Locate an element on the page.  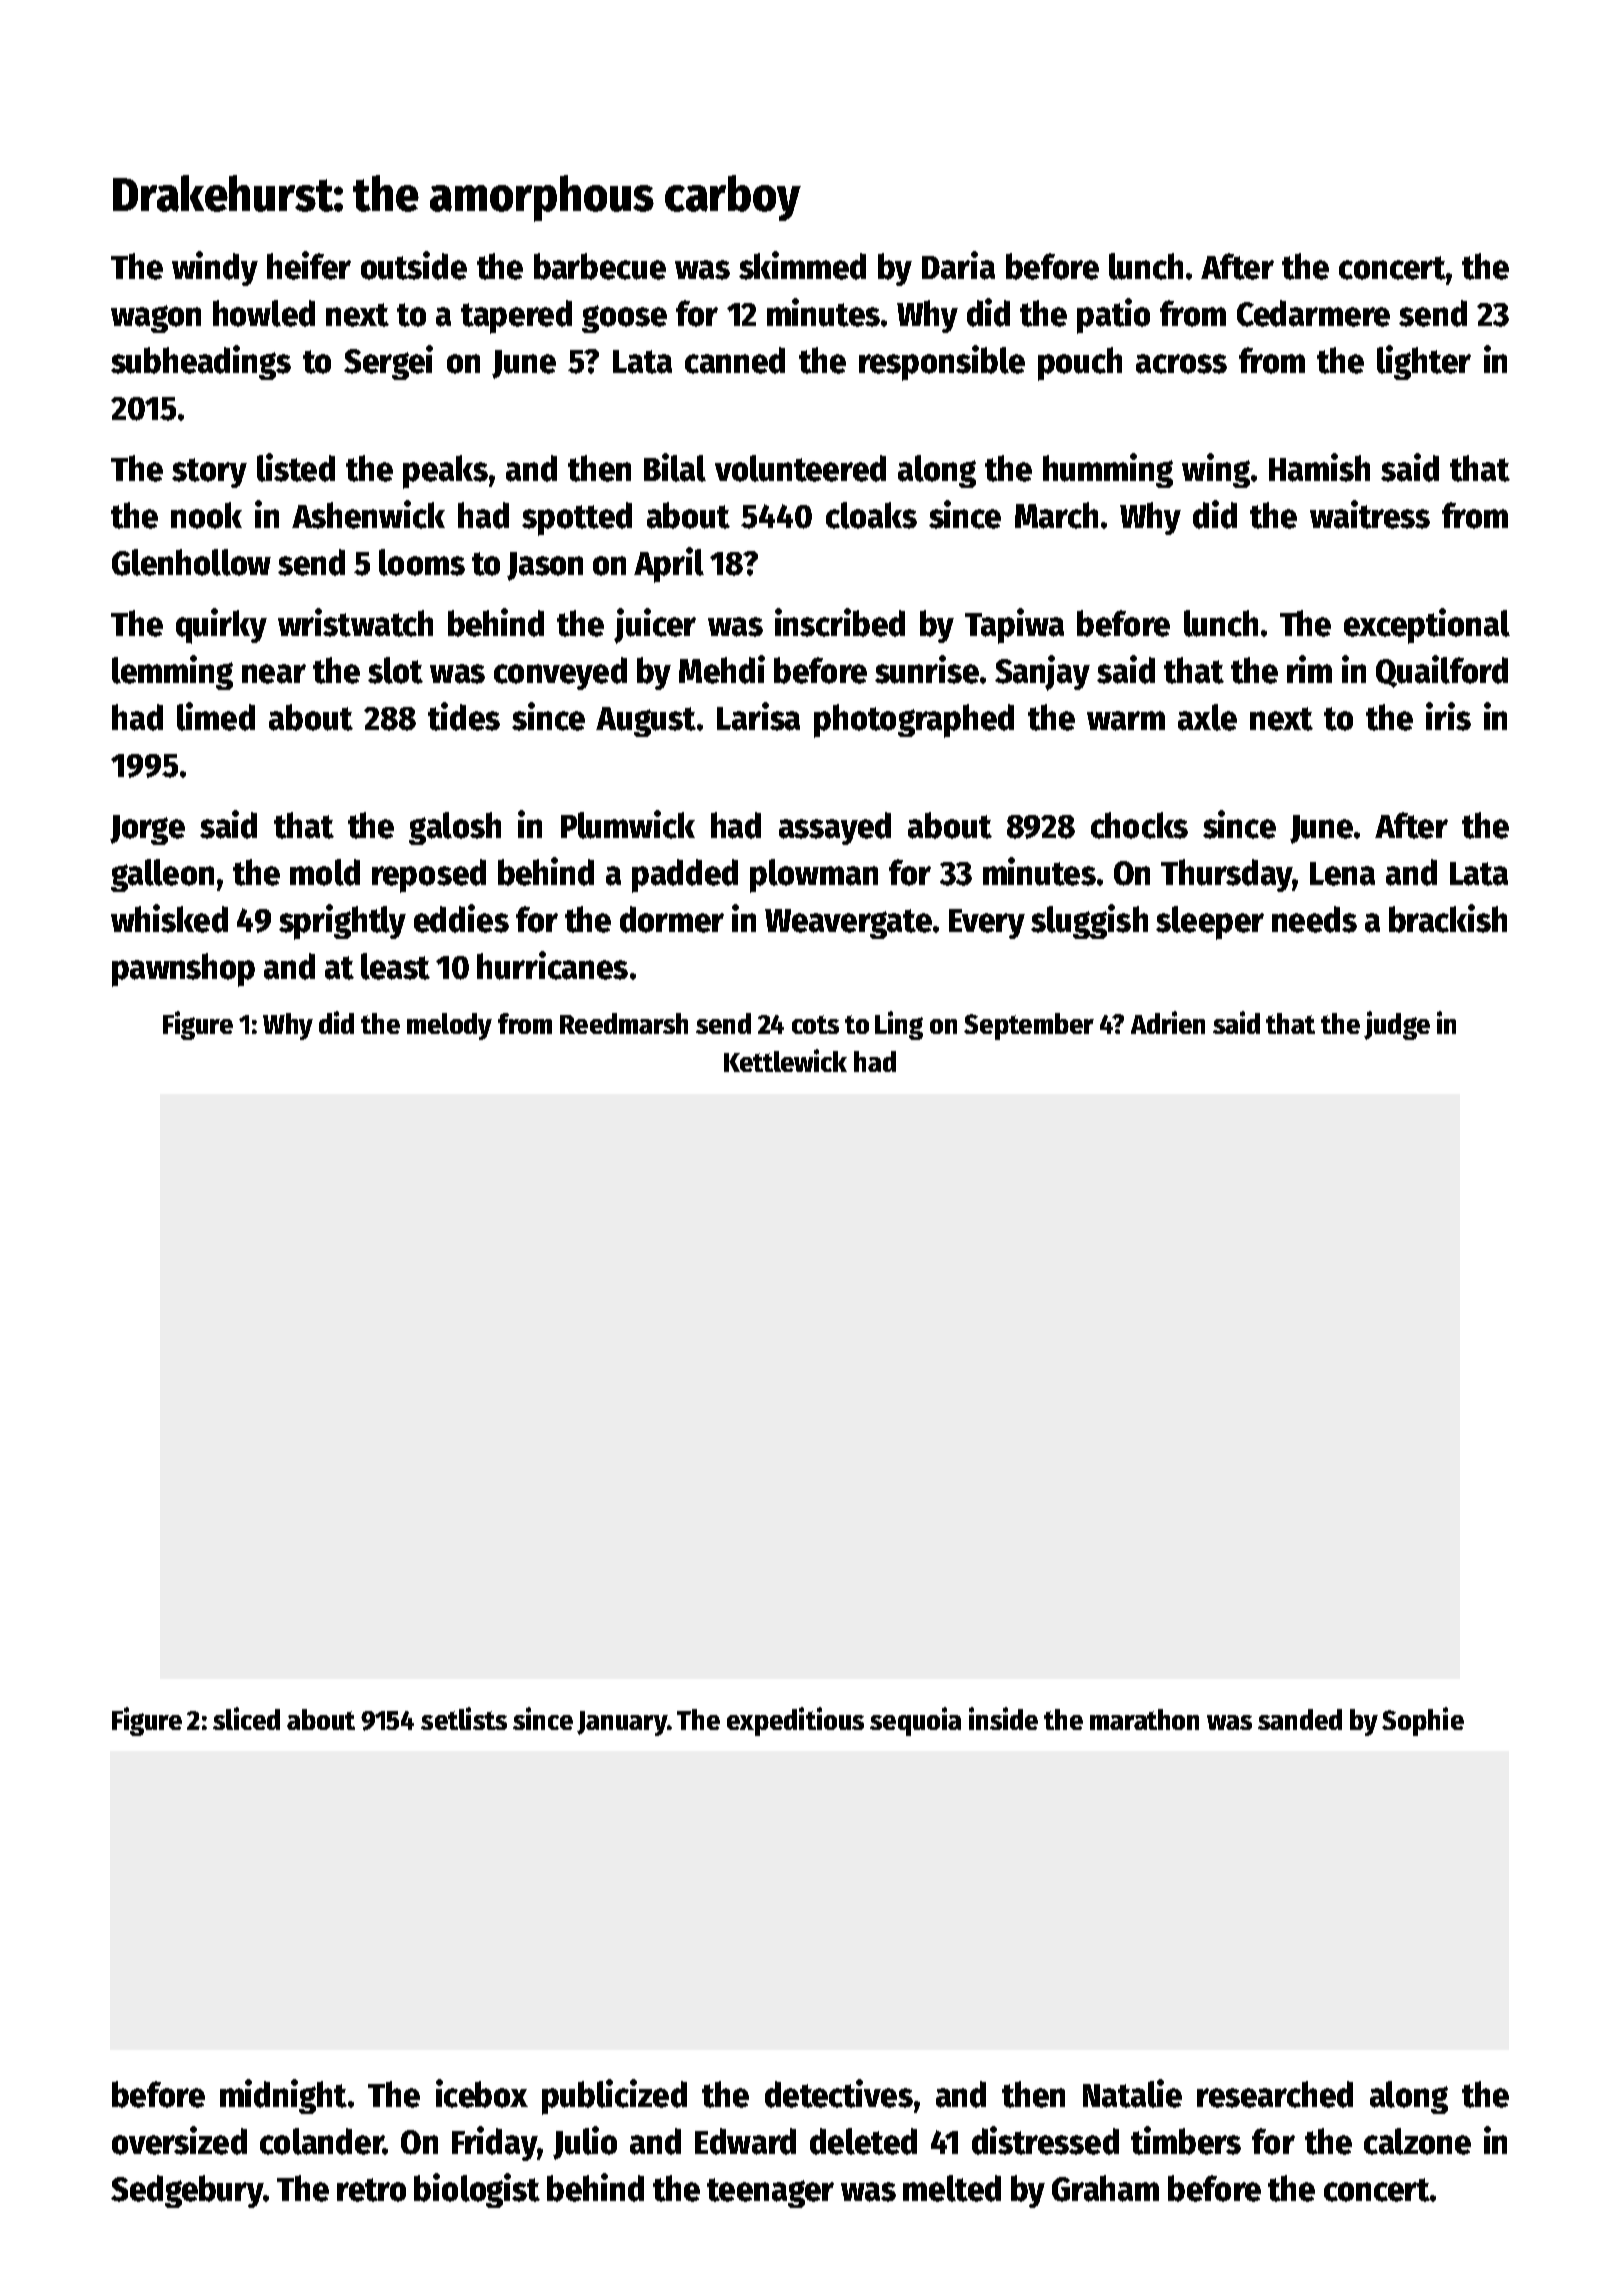
Ling is located at coordinates (899, 1025).
